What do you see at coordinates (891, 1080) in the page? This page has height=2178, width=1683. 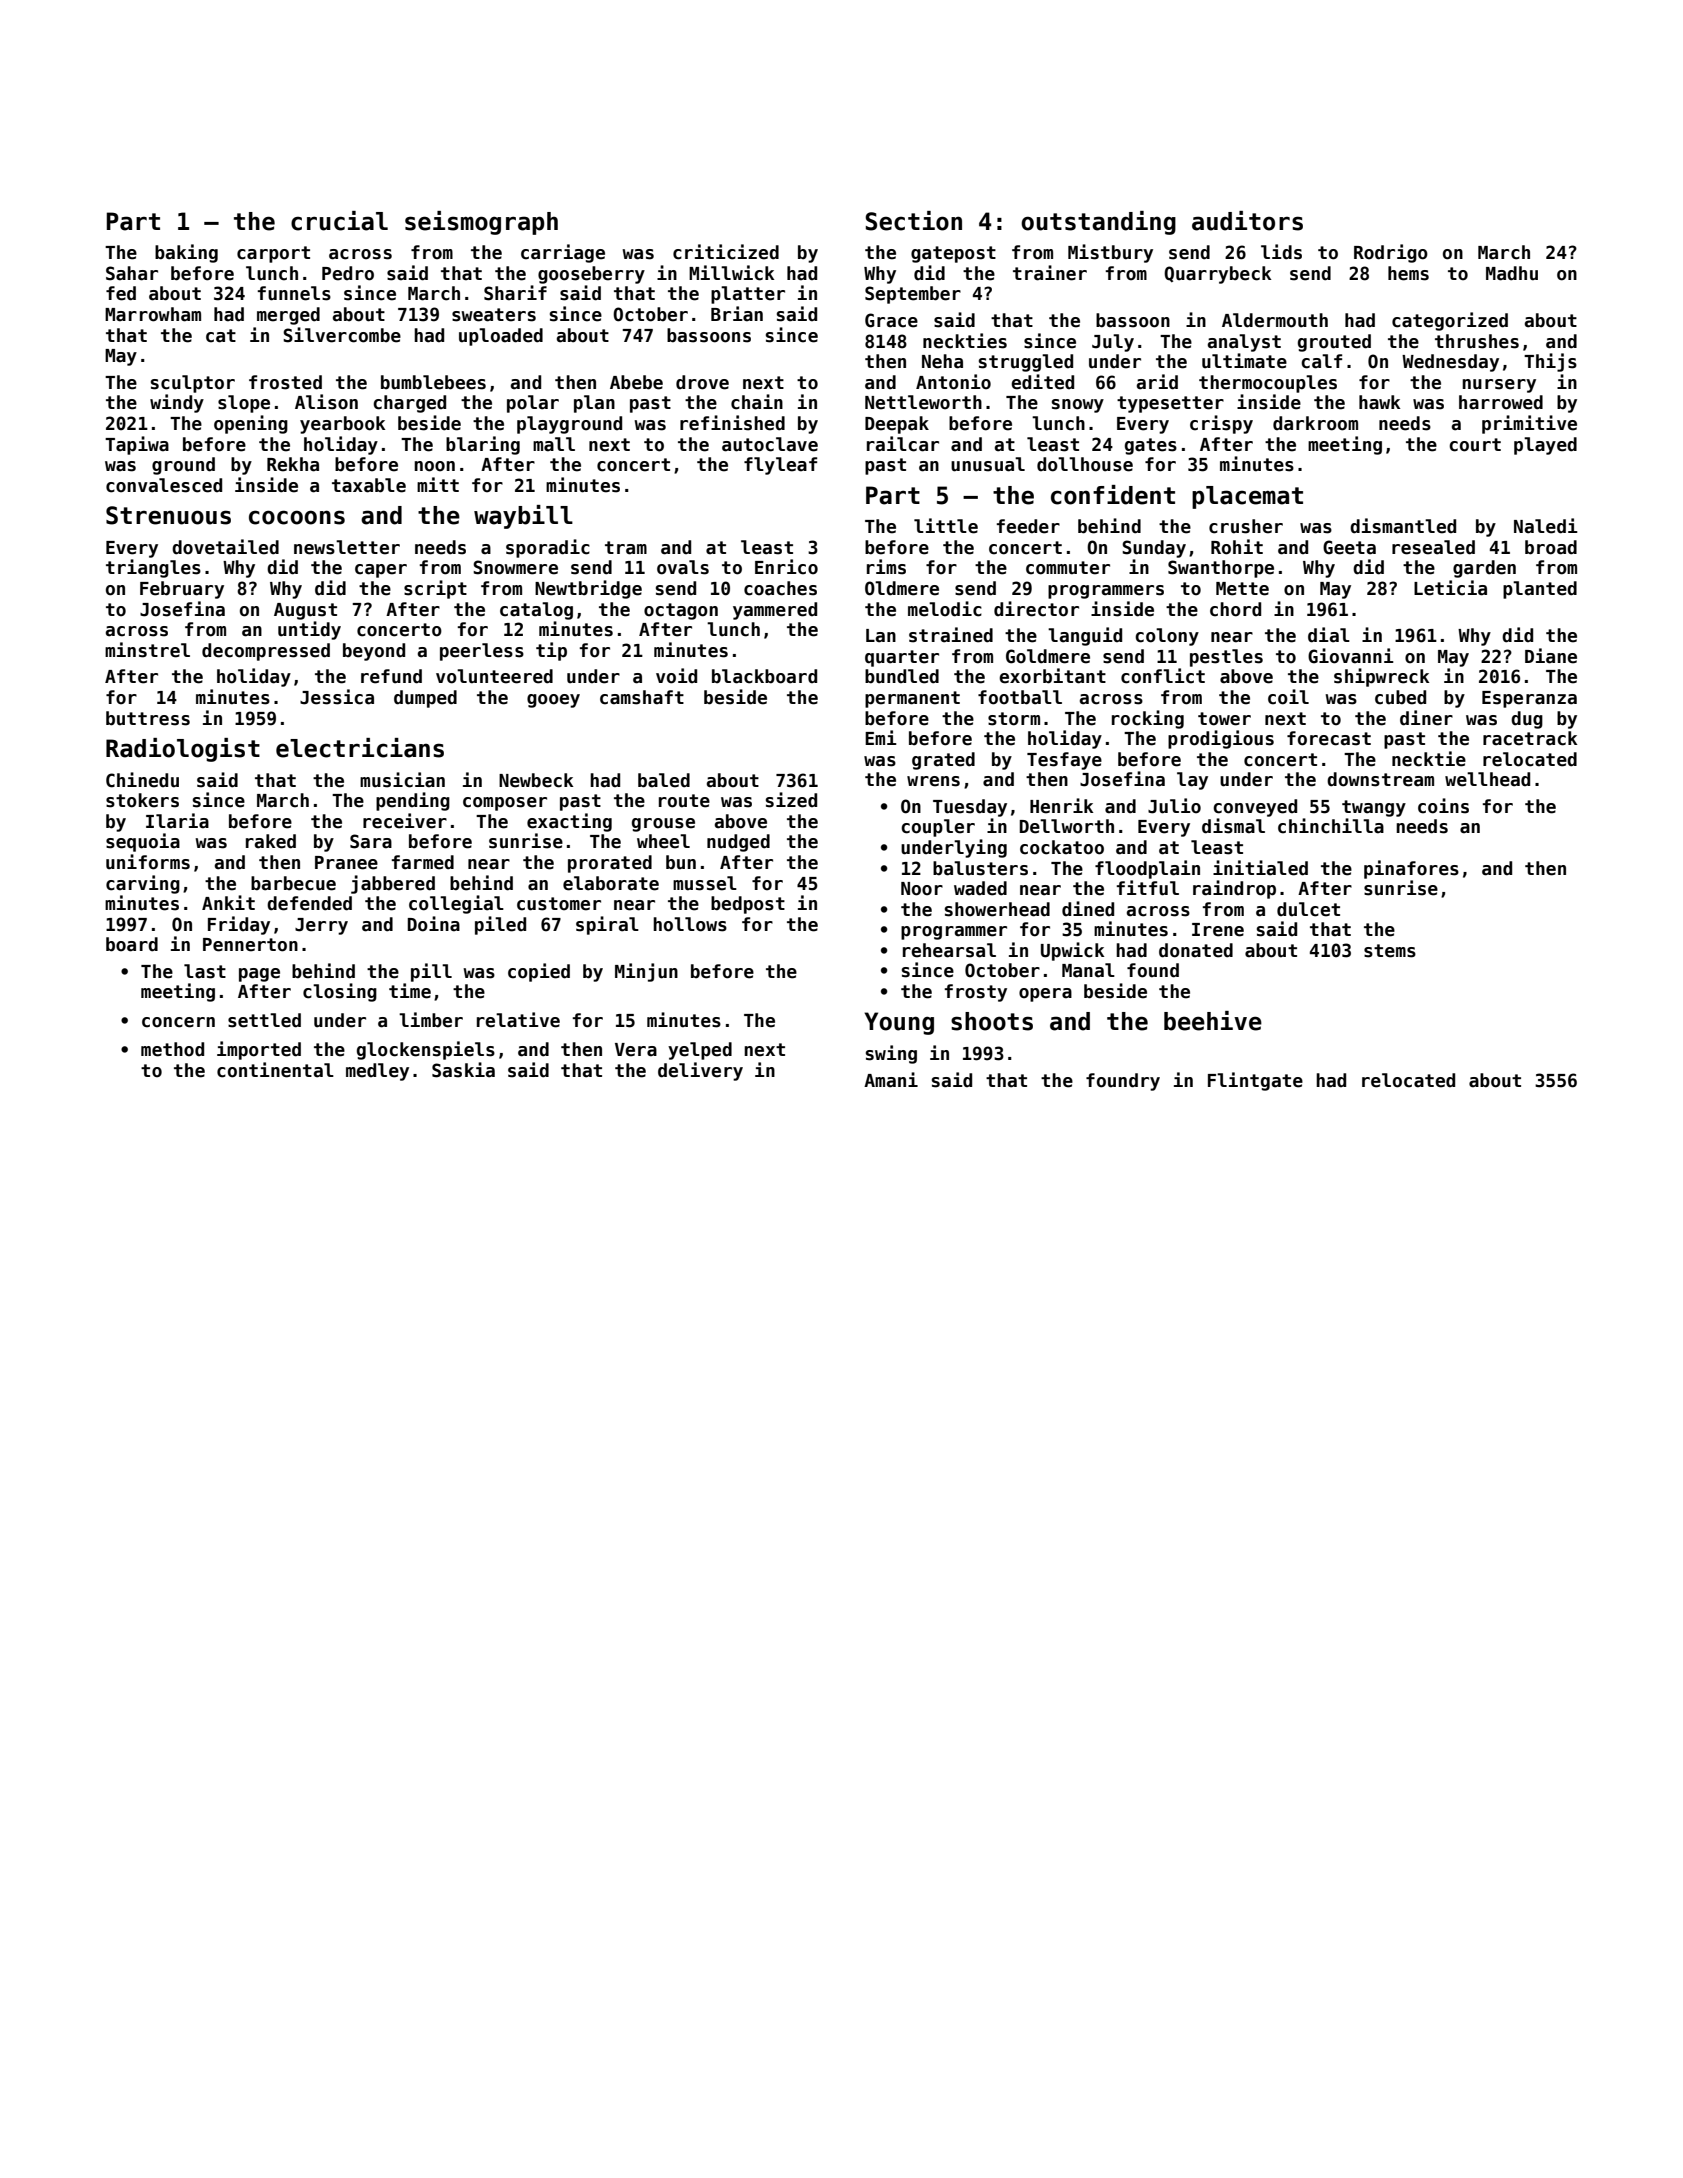 I see `Amani` at bounding box center [891, 1080].
